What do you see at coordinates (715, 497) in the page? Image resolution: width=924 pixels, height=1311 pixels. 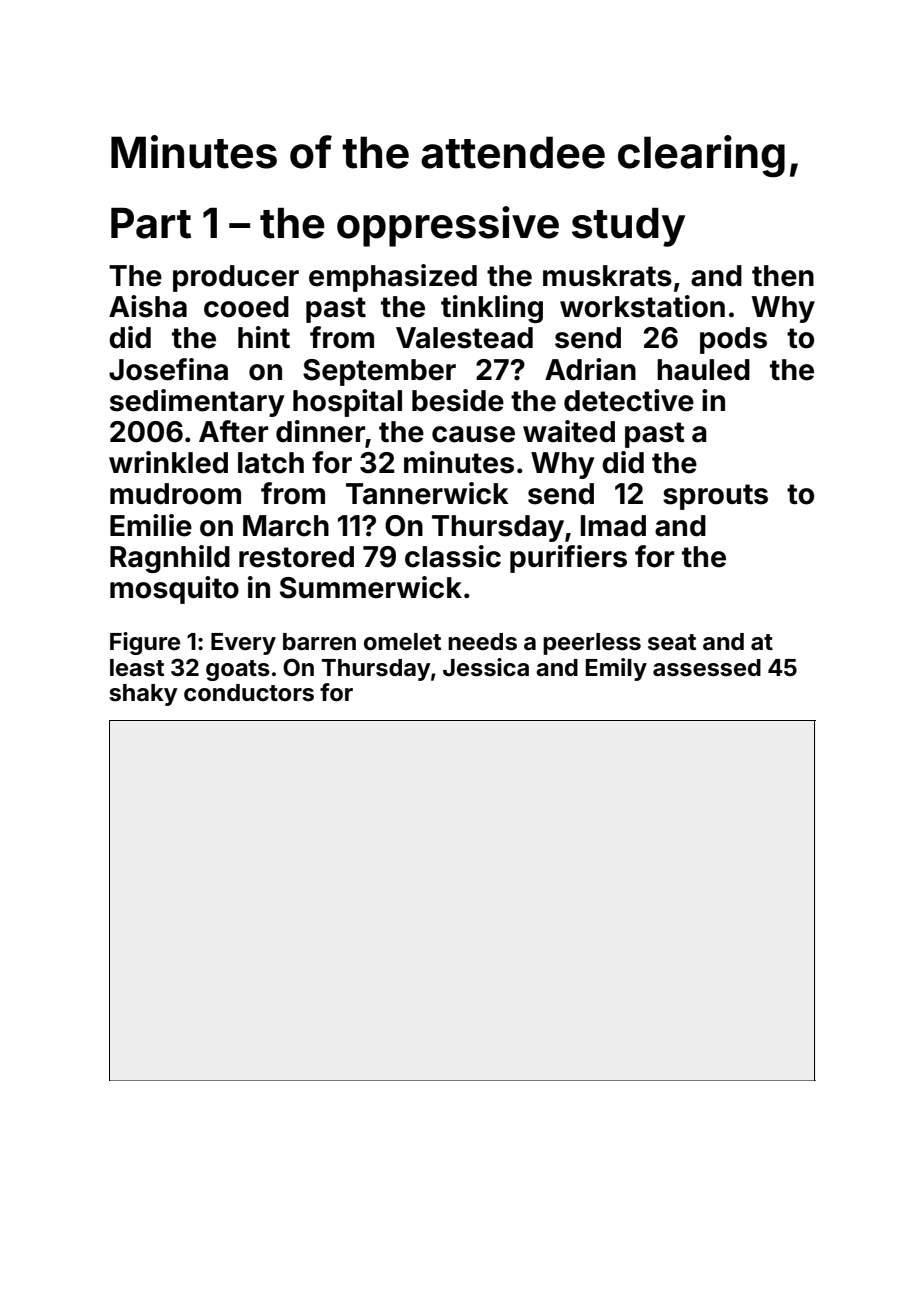 I see `sprouts` at bounding box center [715, 497].
